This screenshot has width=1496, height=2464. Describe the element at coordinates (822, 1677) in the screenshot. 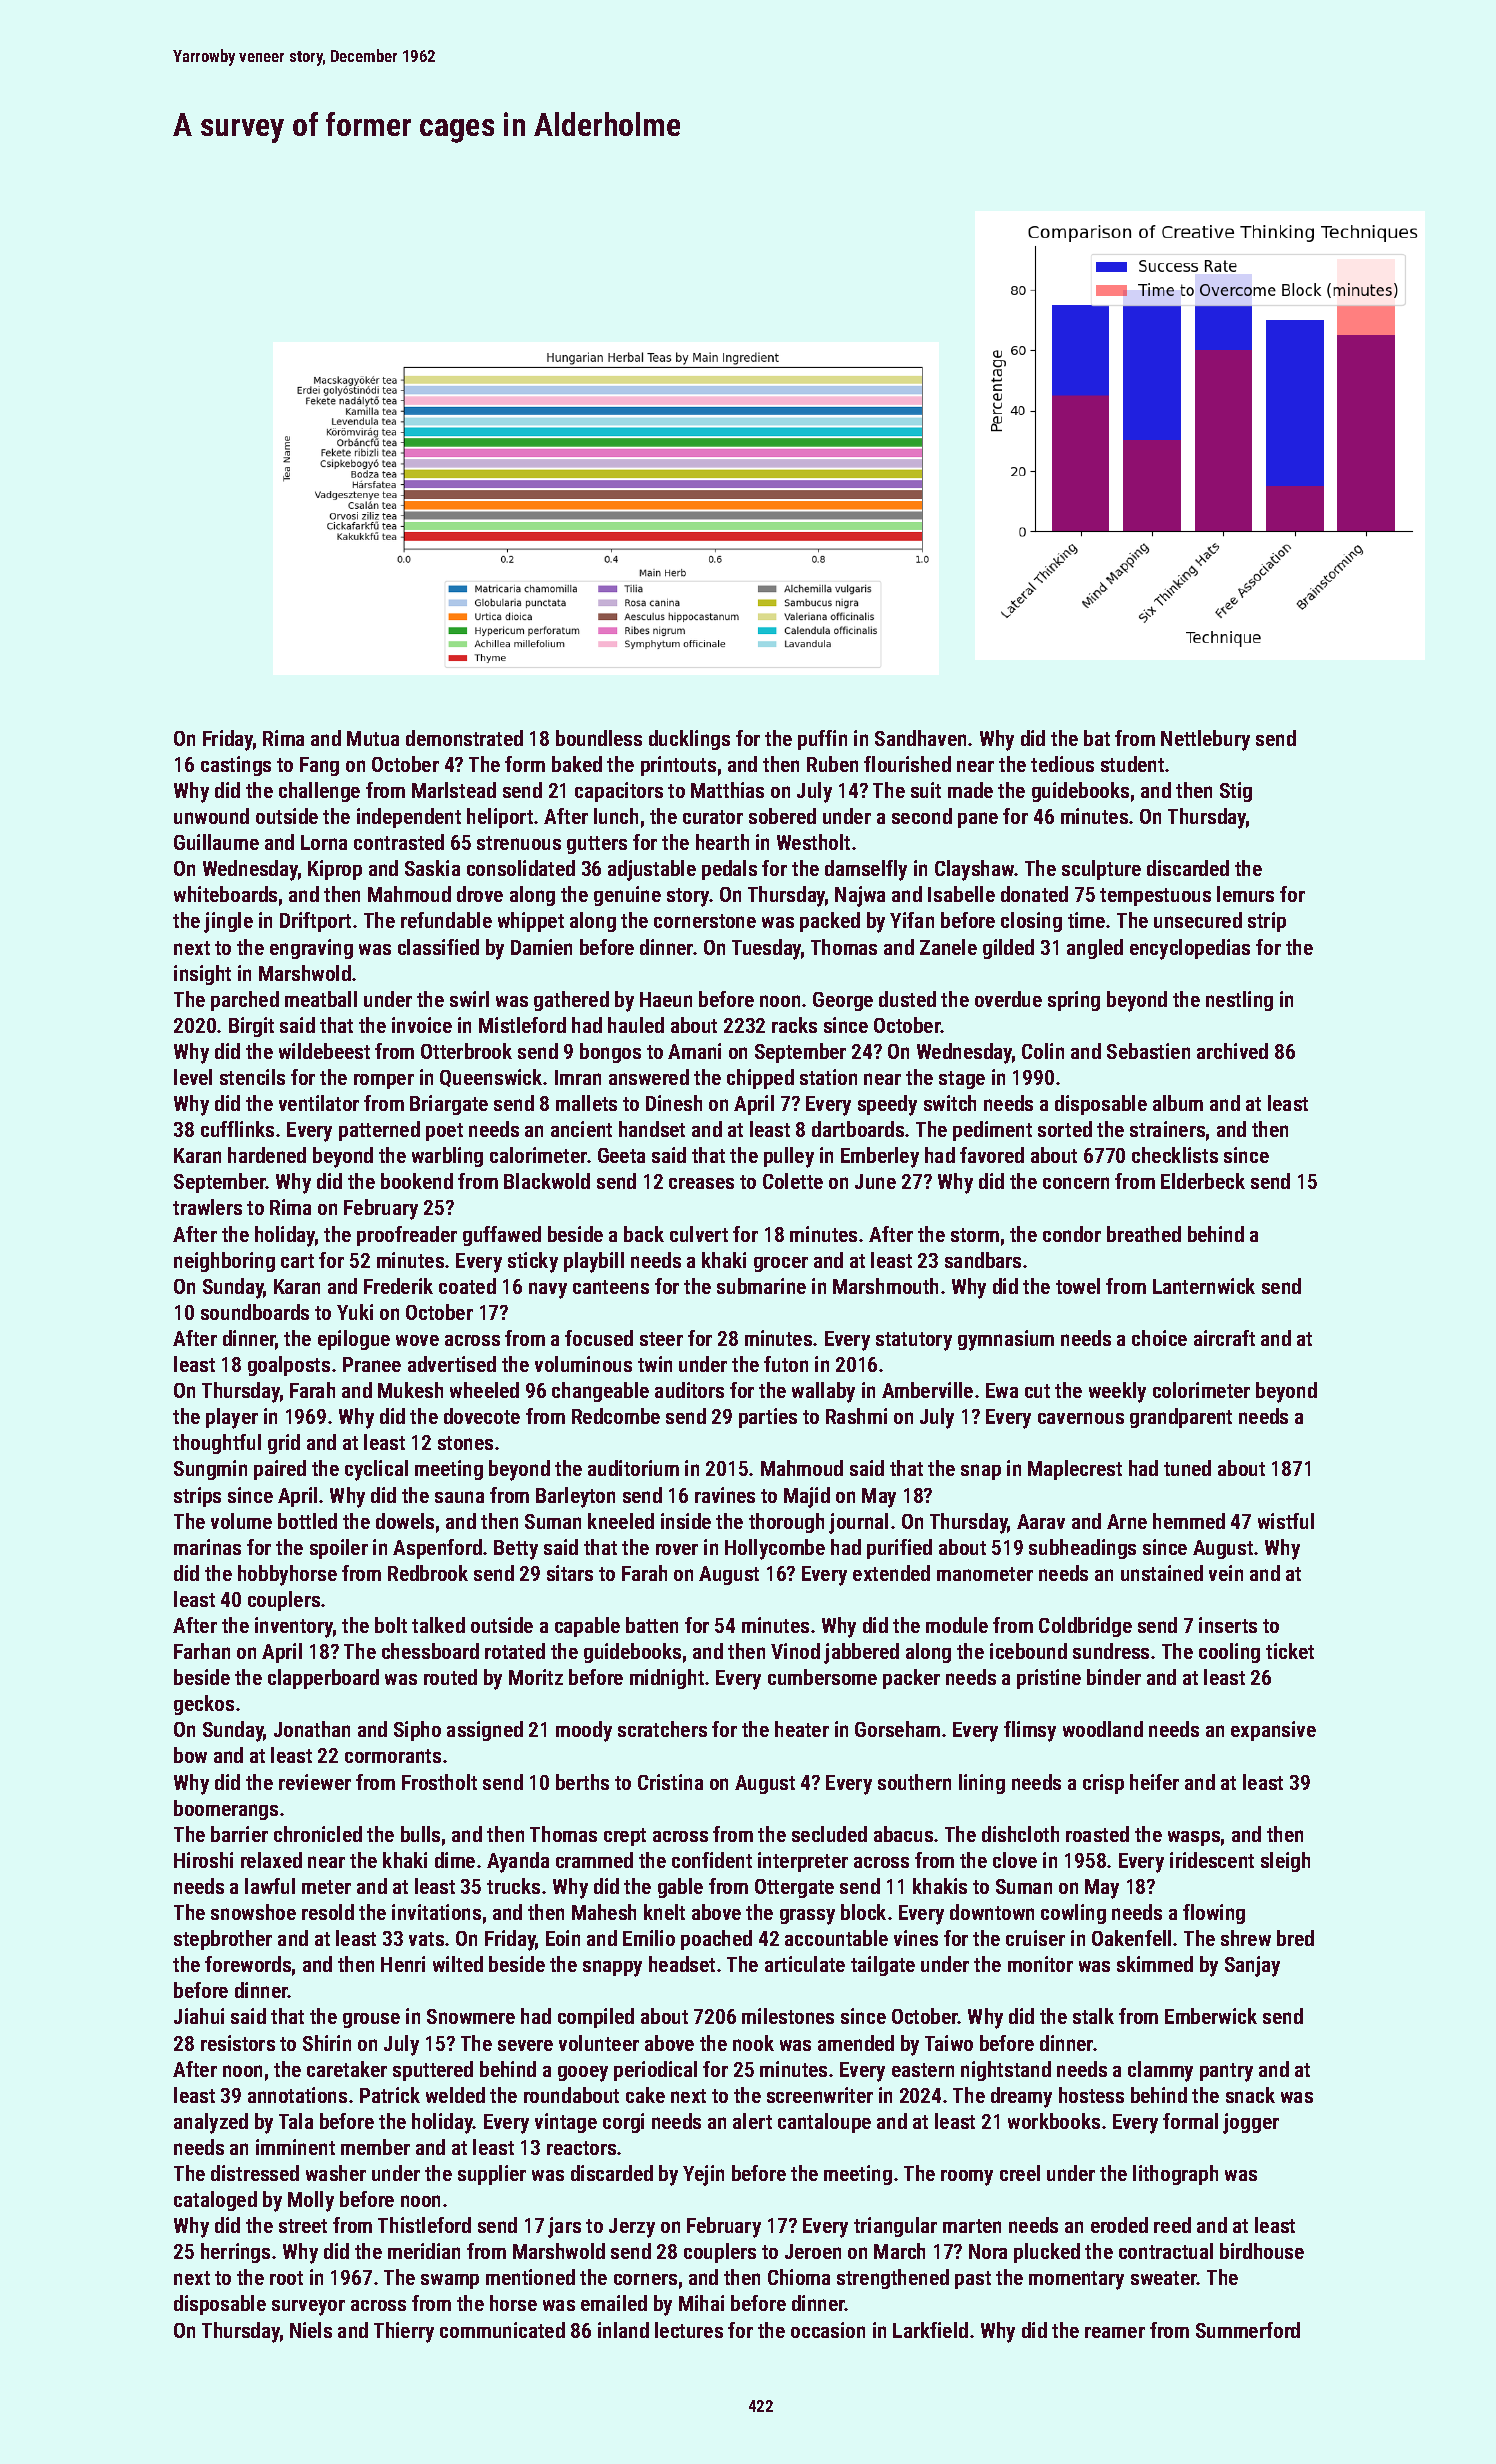

I see `cumbersome` at that location.
